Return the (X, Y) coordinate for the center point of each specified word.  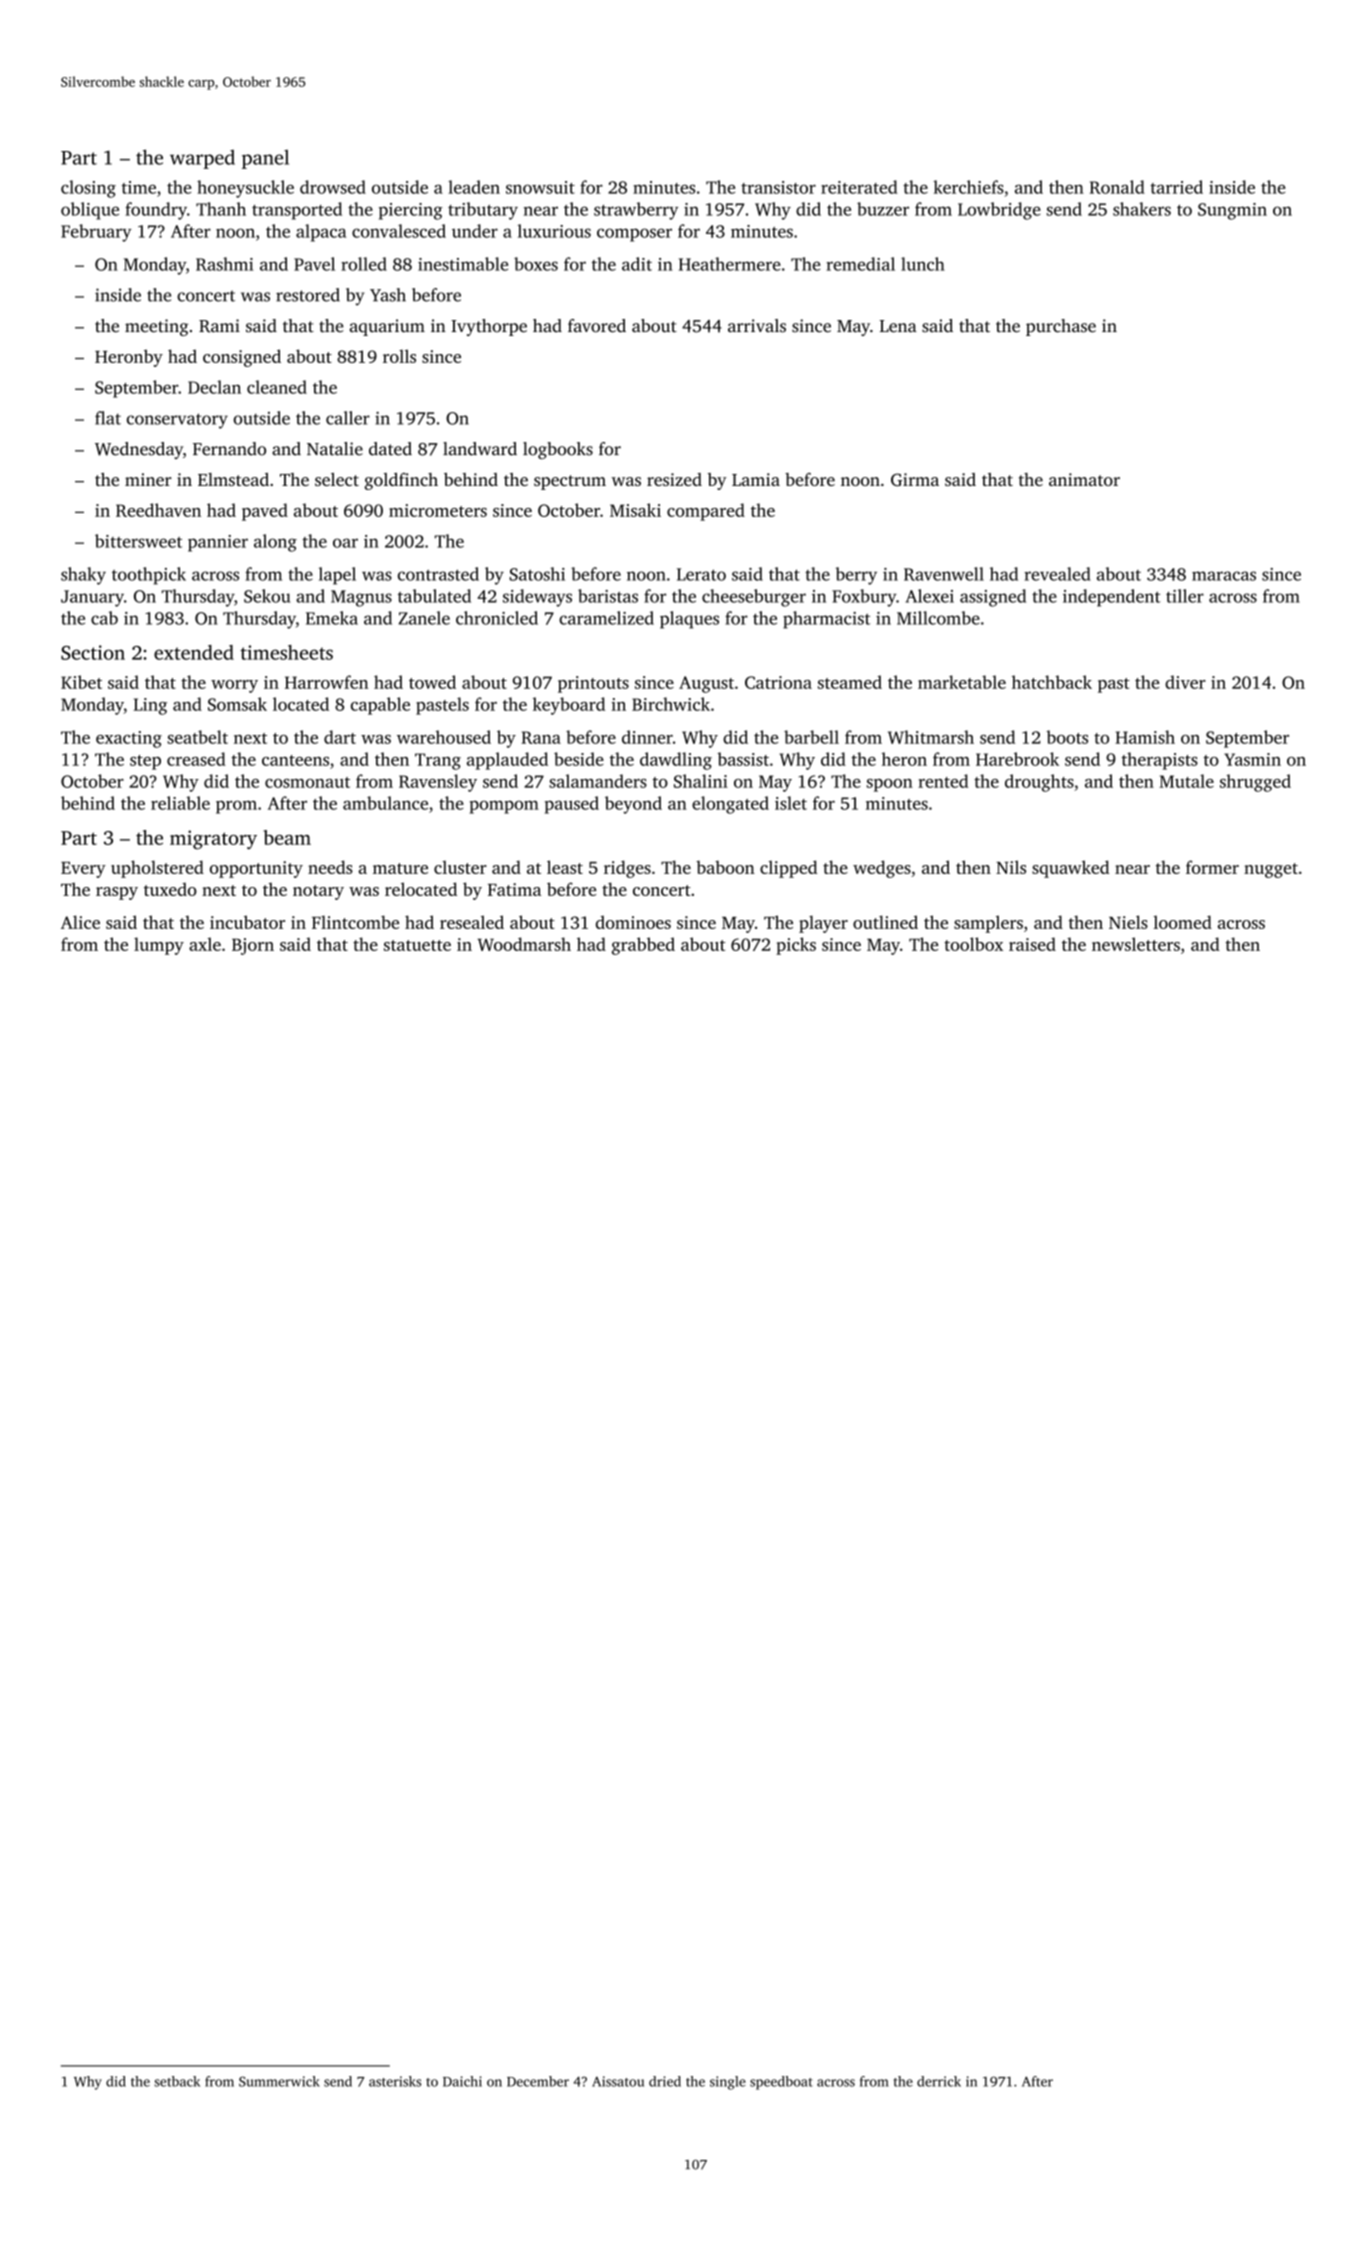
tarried (1176, 187)
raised (1032, 944)
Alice (80, 922)
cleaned (277, 387)
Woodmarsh (524, 944)
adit (637, 264)
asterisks (395, 2081)
